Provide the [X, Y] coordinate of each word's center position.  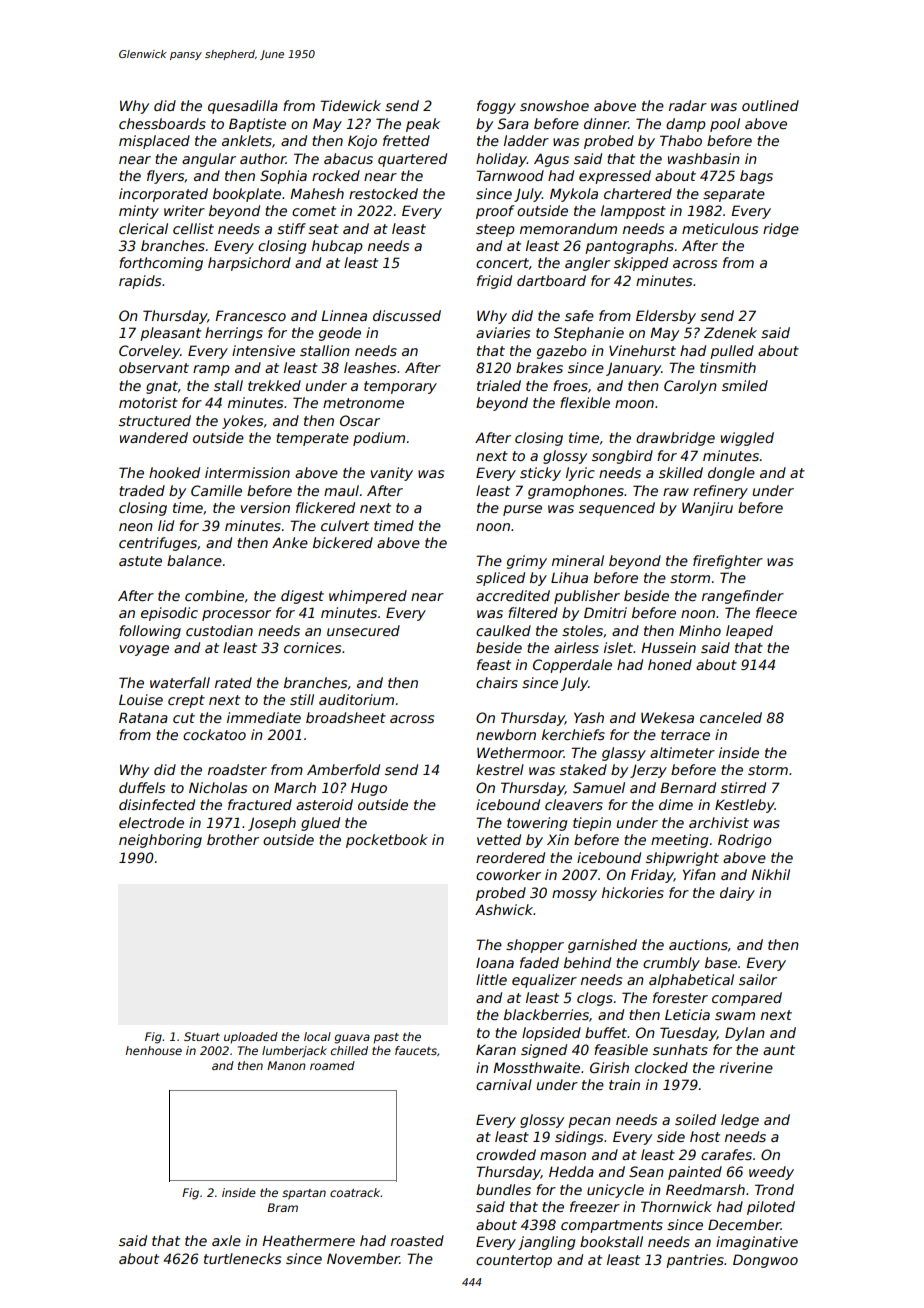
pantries [695, 1261]
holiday [501, 160]
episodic [169, 614]
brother [233, 839]
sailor [758, 979]
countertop [514, 1261]
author [263, 158]
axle [226, 1240]
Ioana [495, 963]
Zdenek [730, 332]
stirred [743, 787]
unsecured [363, 630]
